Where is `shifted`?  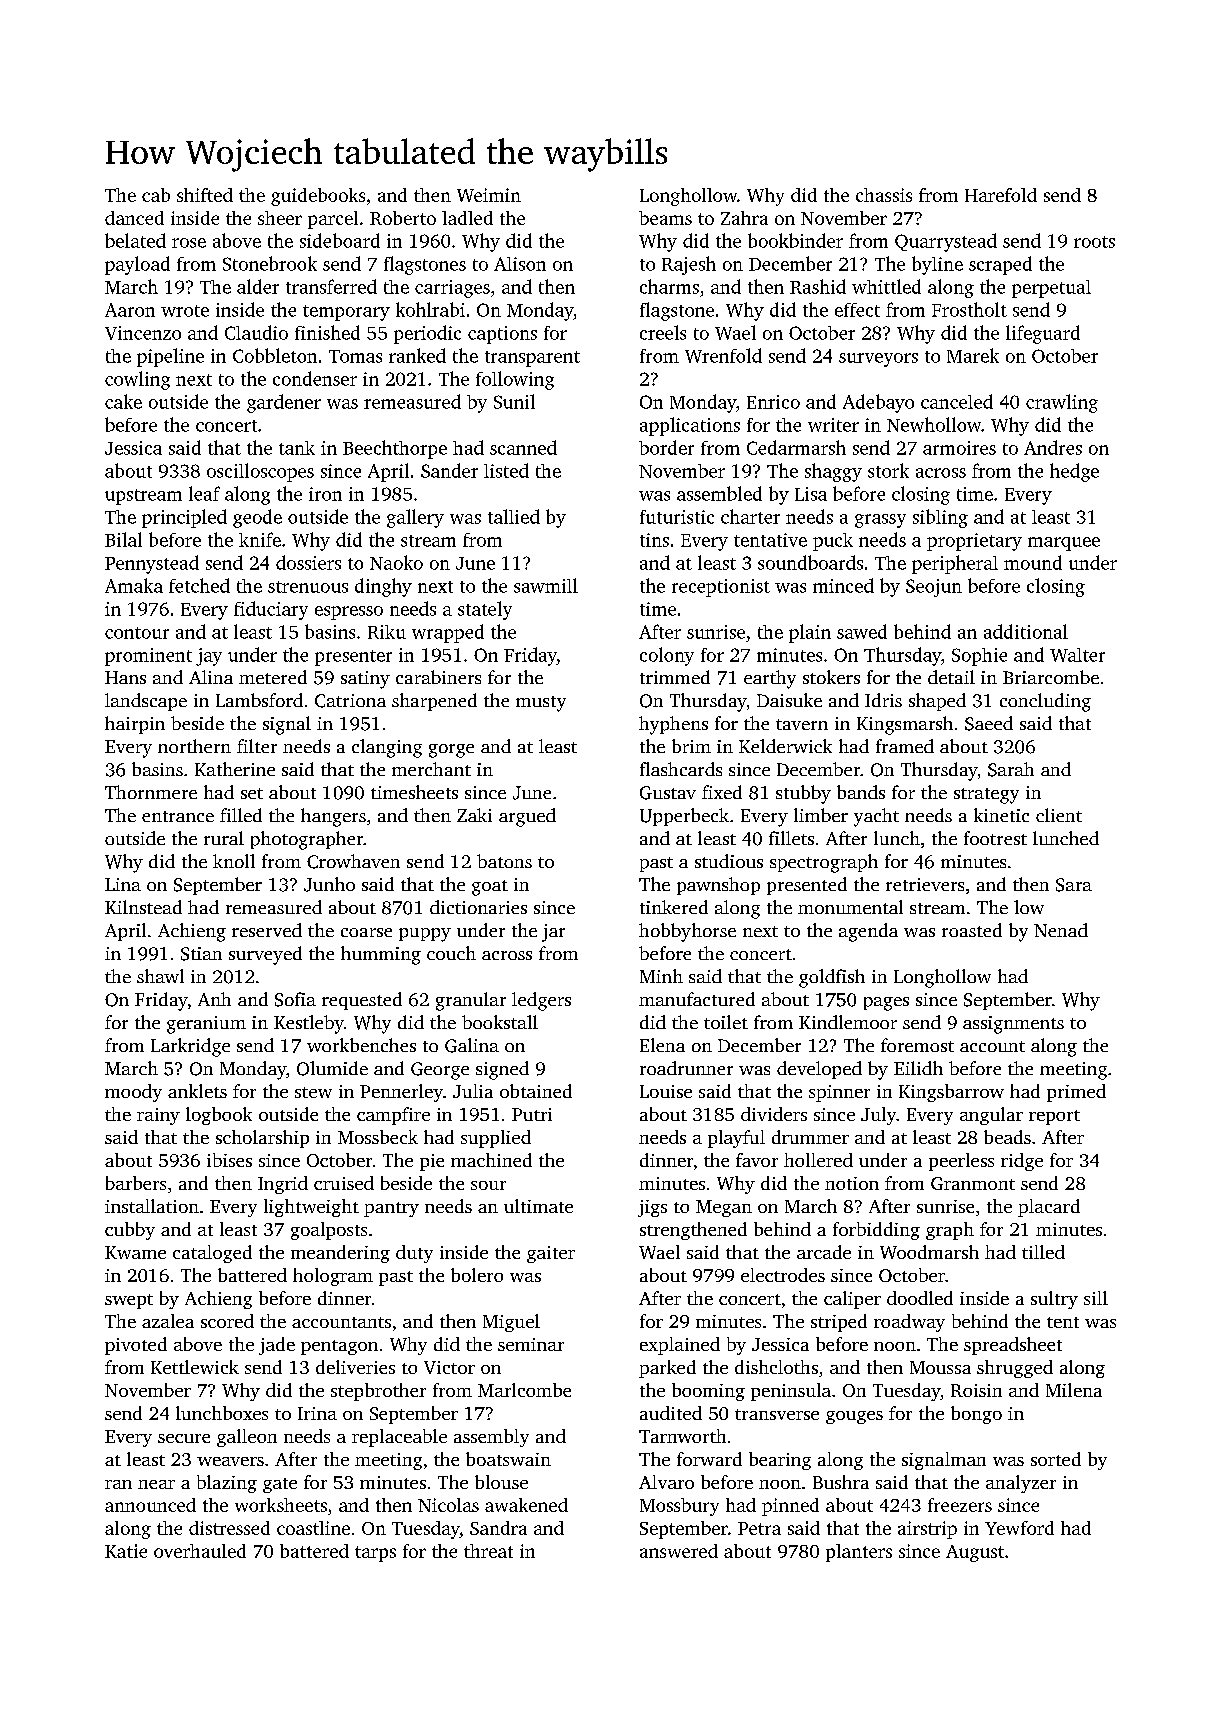 shifted is located at coordinates (205, 195).
